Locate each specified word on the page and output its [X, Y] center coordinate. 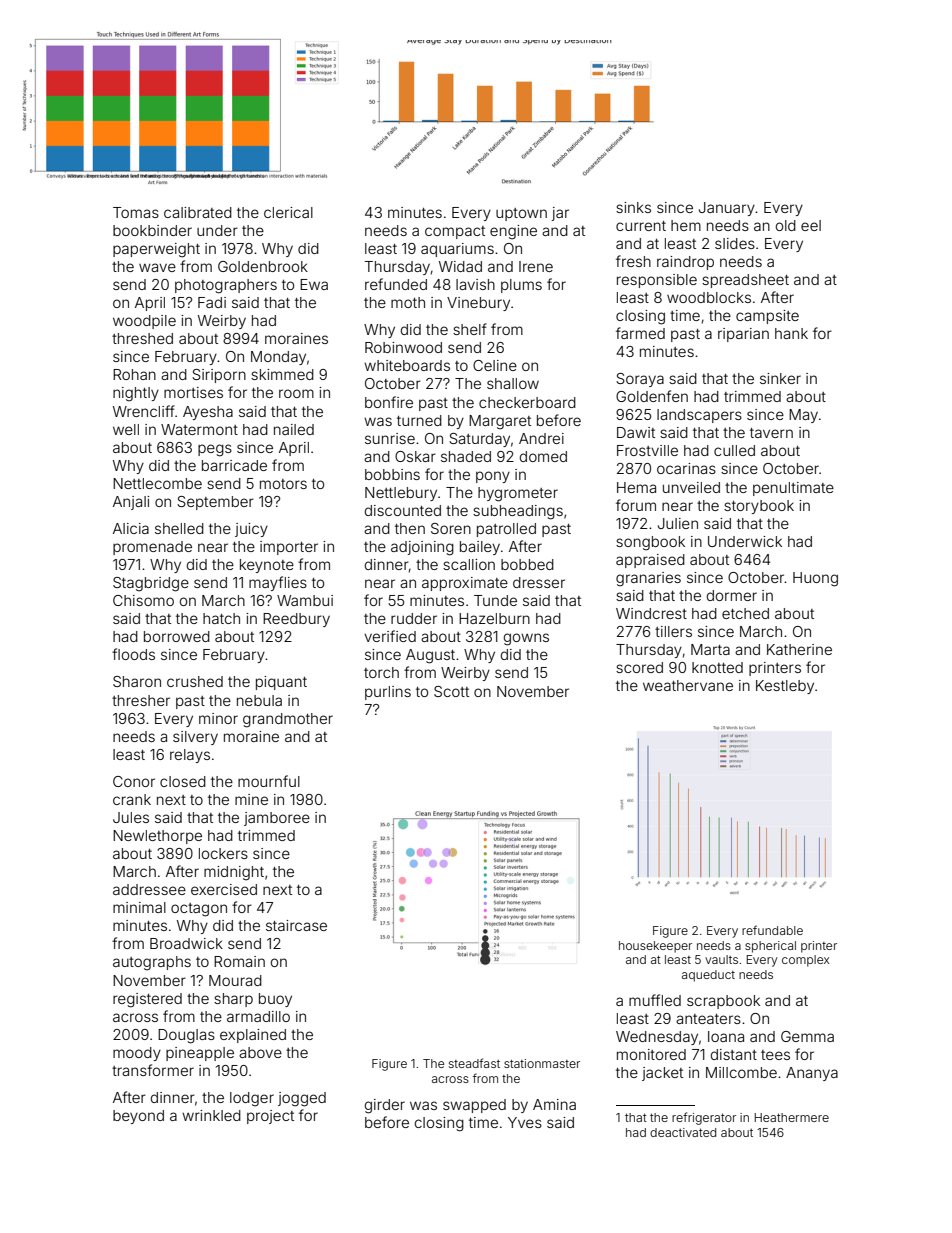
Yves [525, 1122]
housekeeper [655, 947]
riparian [743, 335]
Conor [134, 781]
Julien [678, 523]
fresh [633, 261]
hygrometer [518, 494]
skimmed [282, 374]
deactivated [683, 1132]
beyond [138, 1117]
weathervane [688, 685]
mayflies [278, 583]
